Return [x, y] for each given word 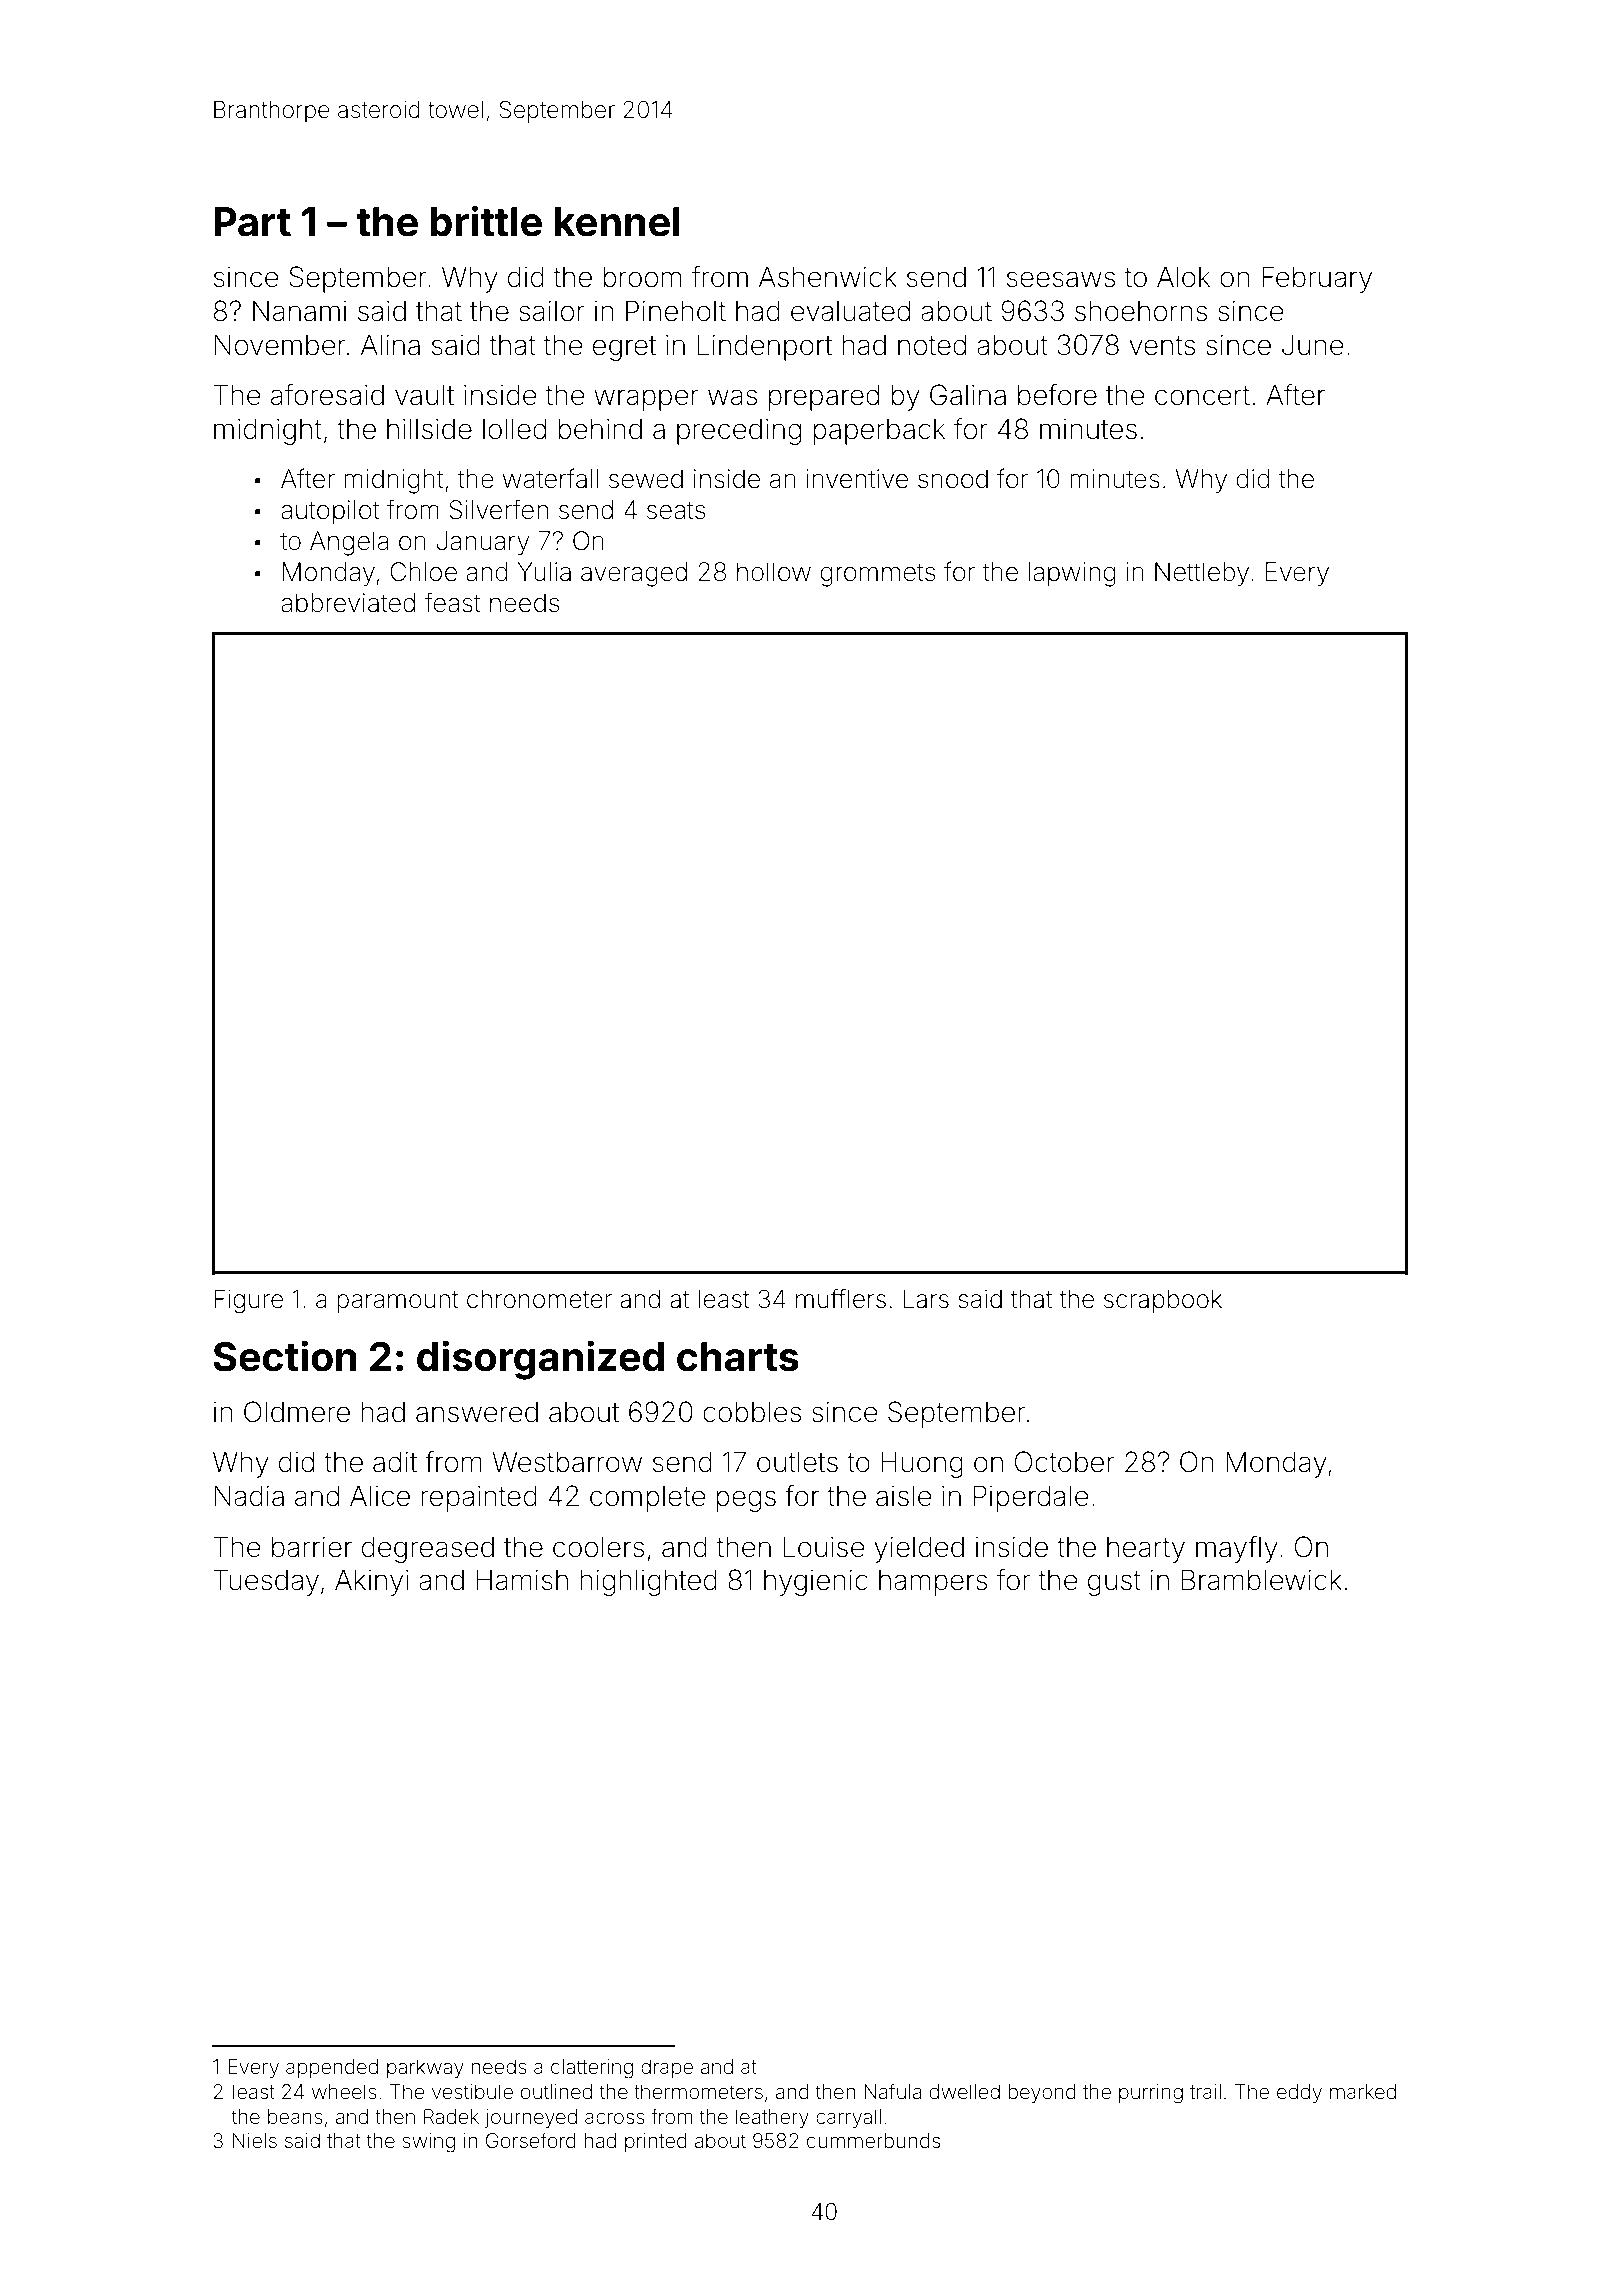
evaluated [850, 311]
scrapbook [1163, 1301]
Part [252, 222]
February [1317, 279]
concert [1202, 396]
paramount [397, 1302]
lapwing [1072, 574]
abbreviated [348, 603]
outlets [797, 1462]
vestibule [472, 2091]
